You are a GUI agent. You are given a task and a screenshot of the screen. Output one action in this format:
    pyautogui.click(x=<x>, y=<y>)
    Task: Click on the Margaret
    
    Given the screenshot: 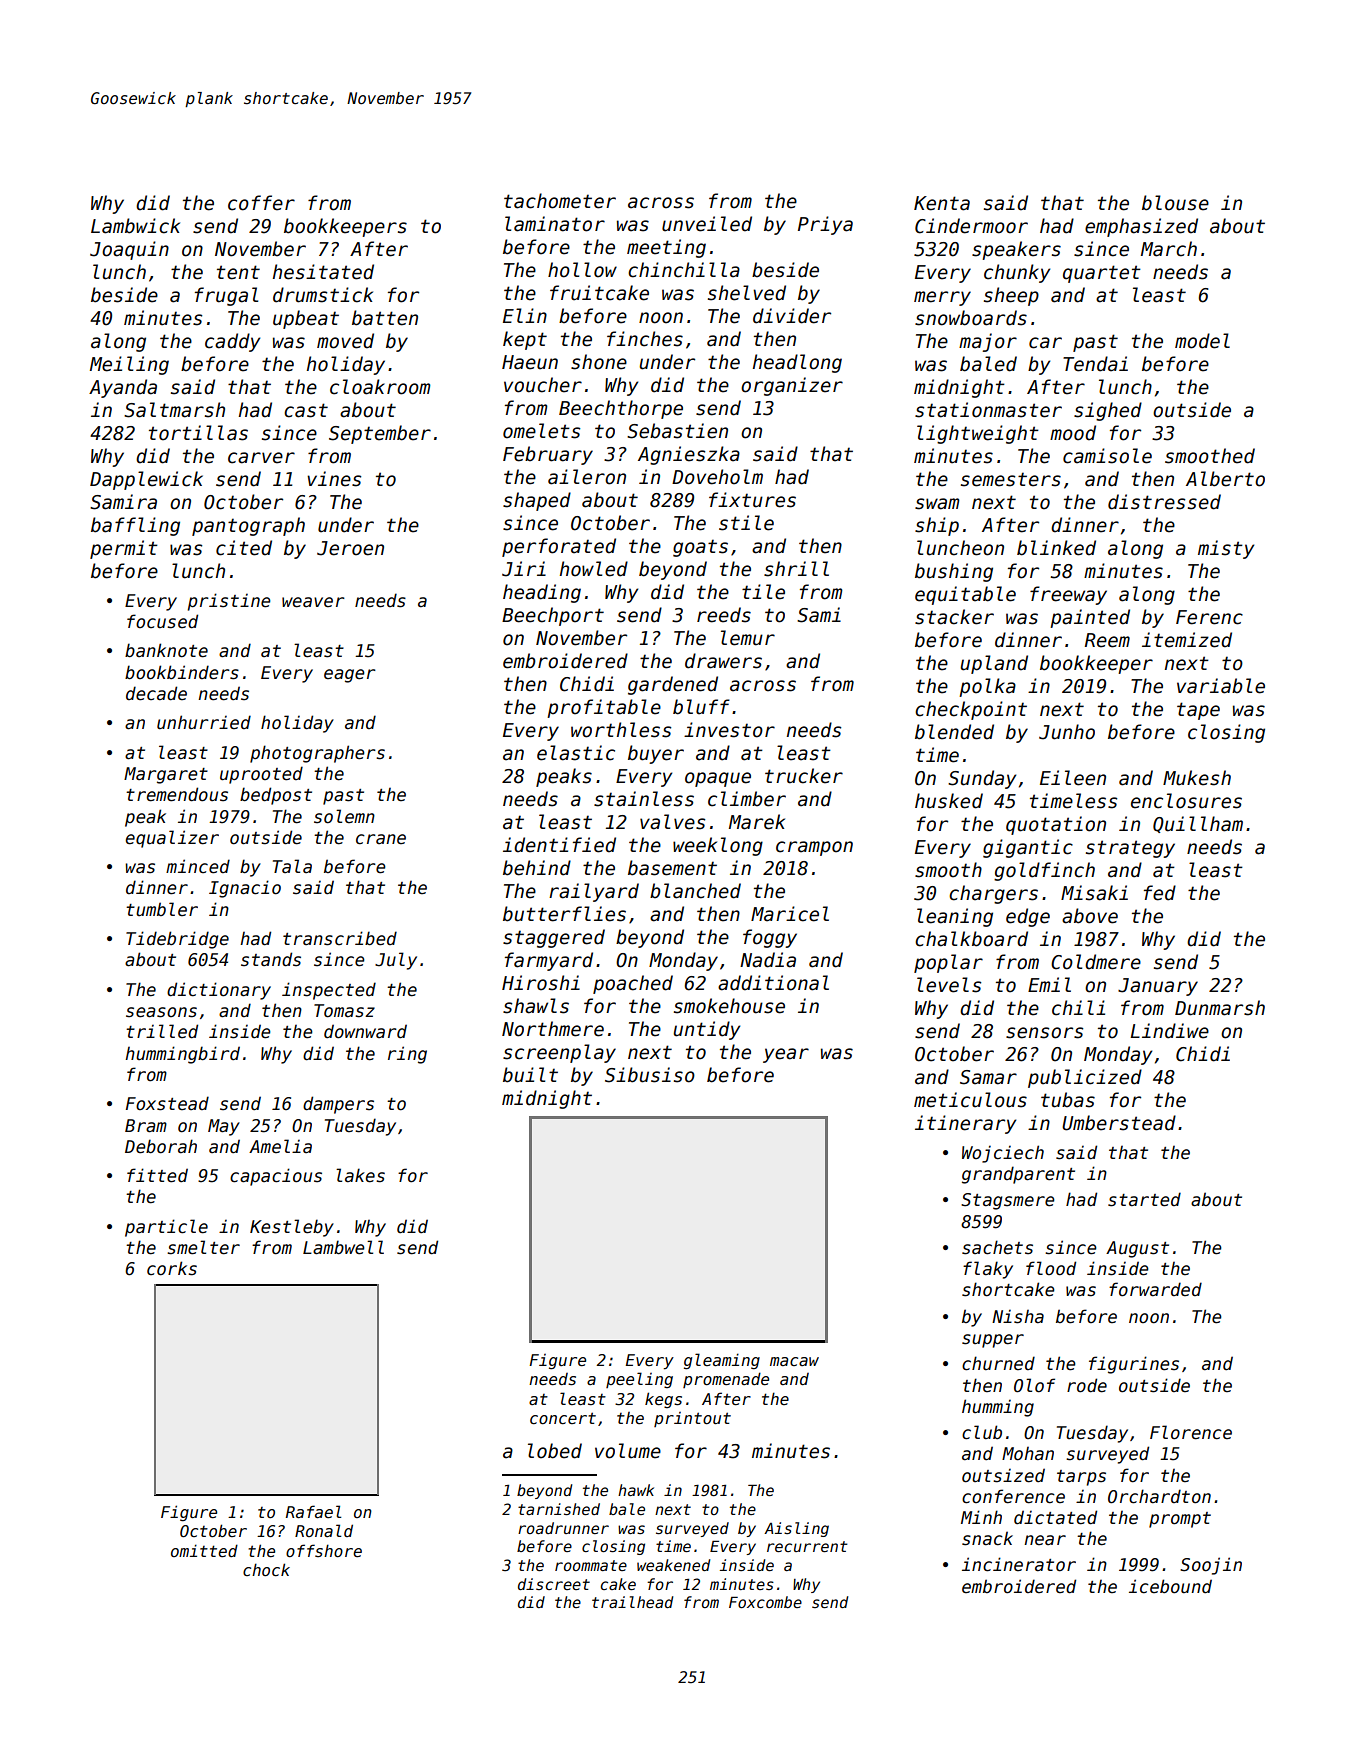 What is the action you would take?
    pyautogui.click(x=166, y=775)
